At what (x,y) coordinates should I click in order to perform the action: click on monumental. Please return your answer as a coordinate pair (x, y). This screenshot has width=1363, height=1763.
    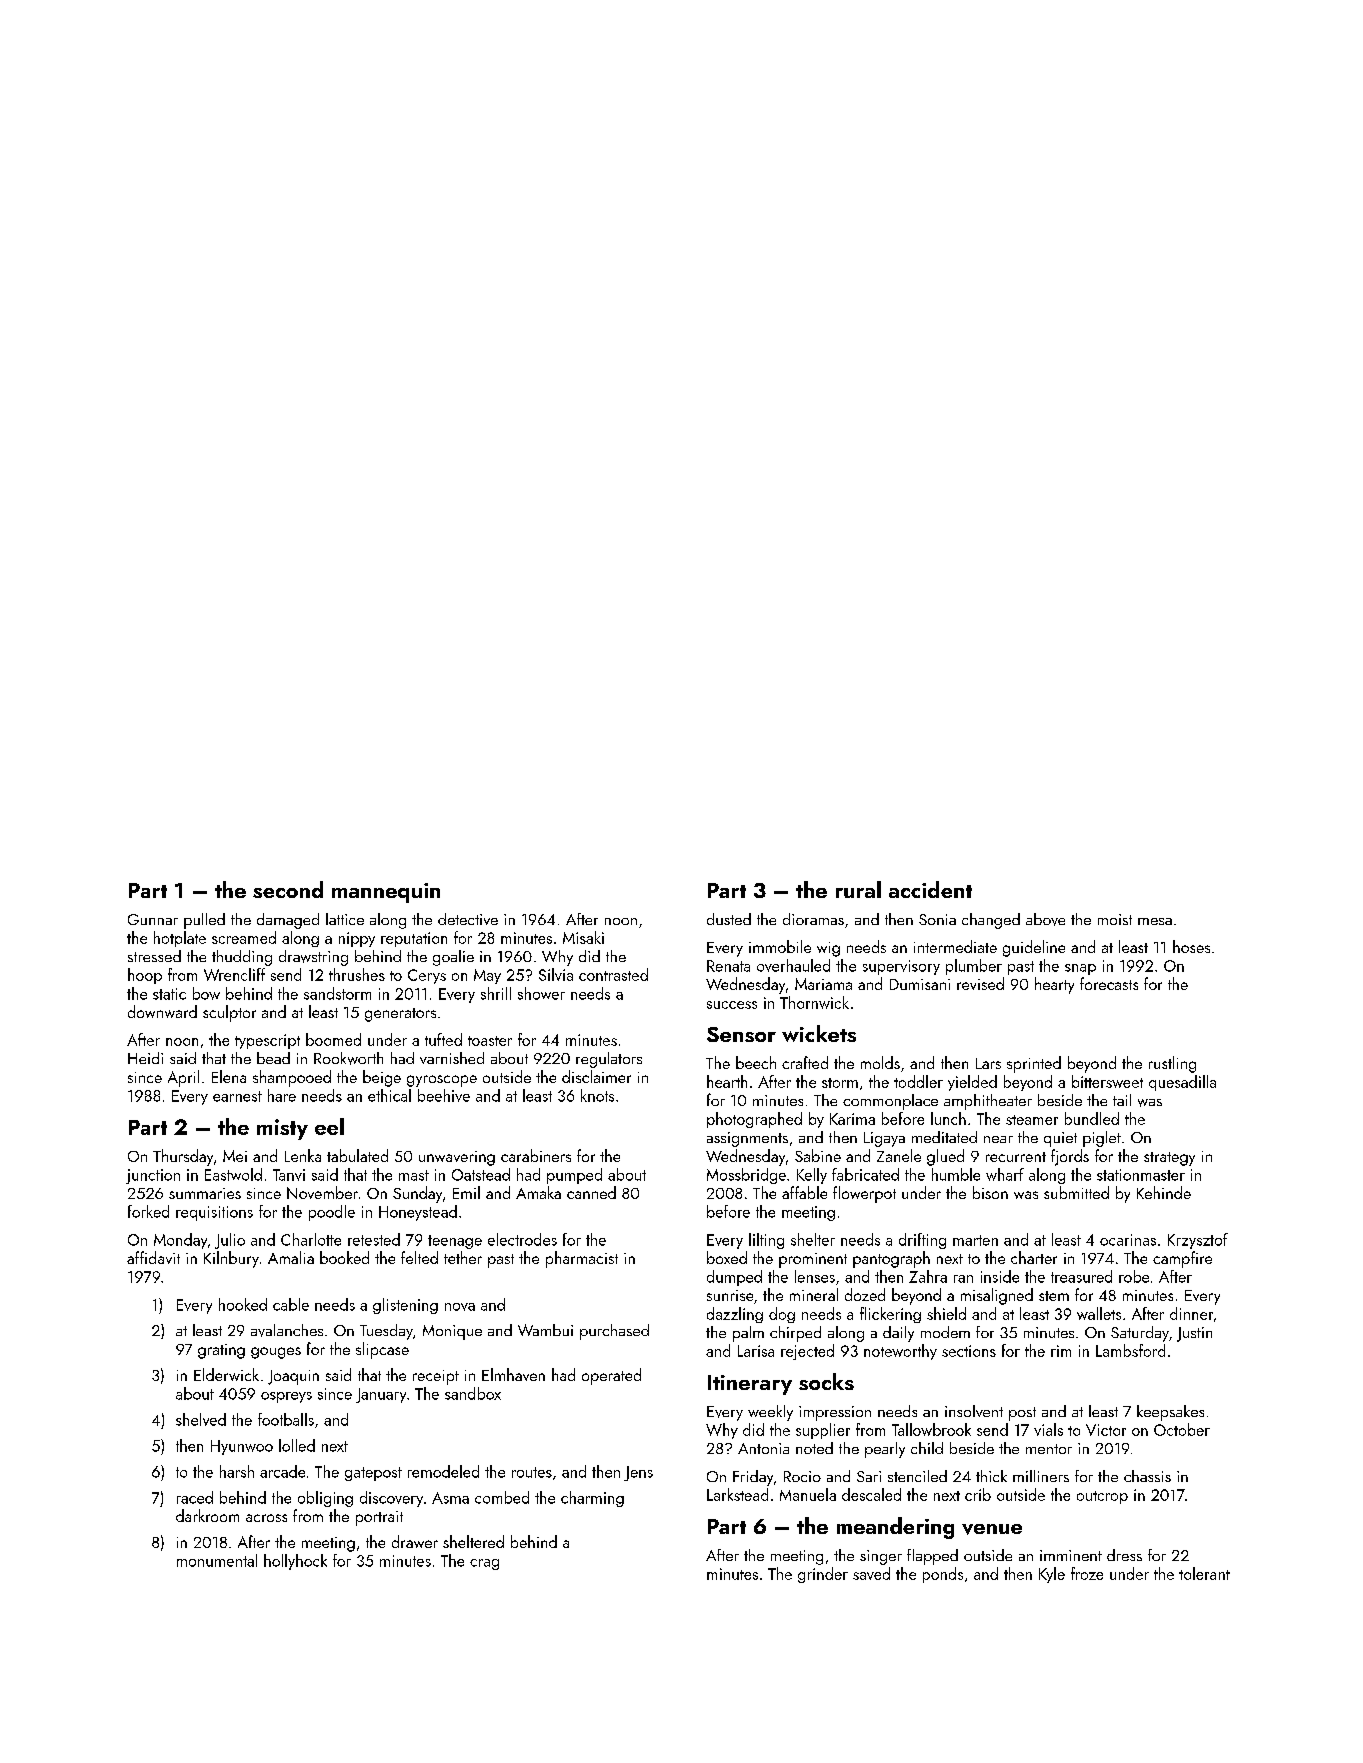
    Looking at the image, I should click on (217, 1560).
